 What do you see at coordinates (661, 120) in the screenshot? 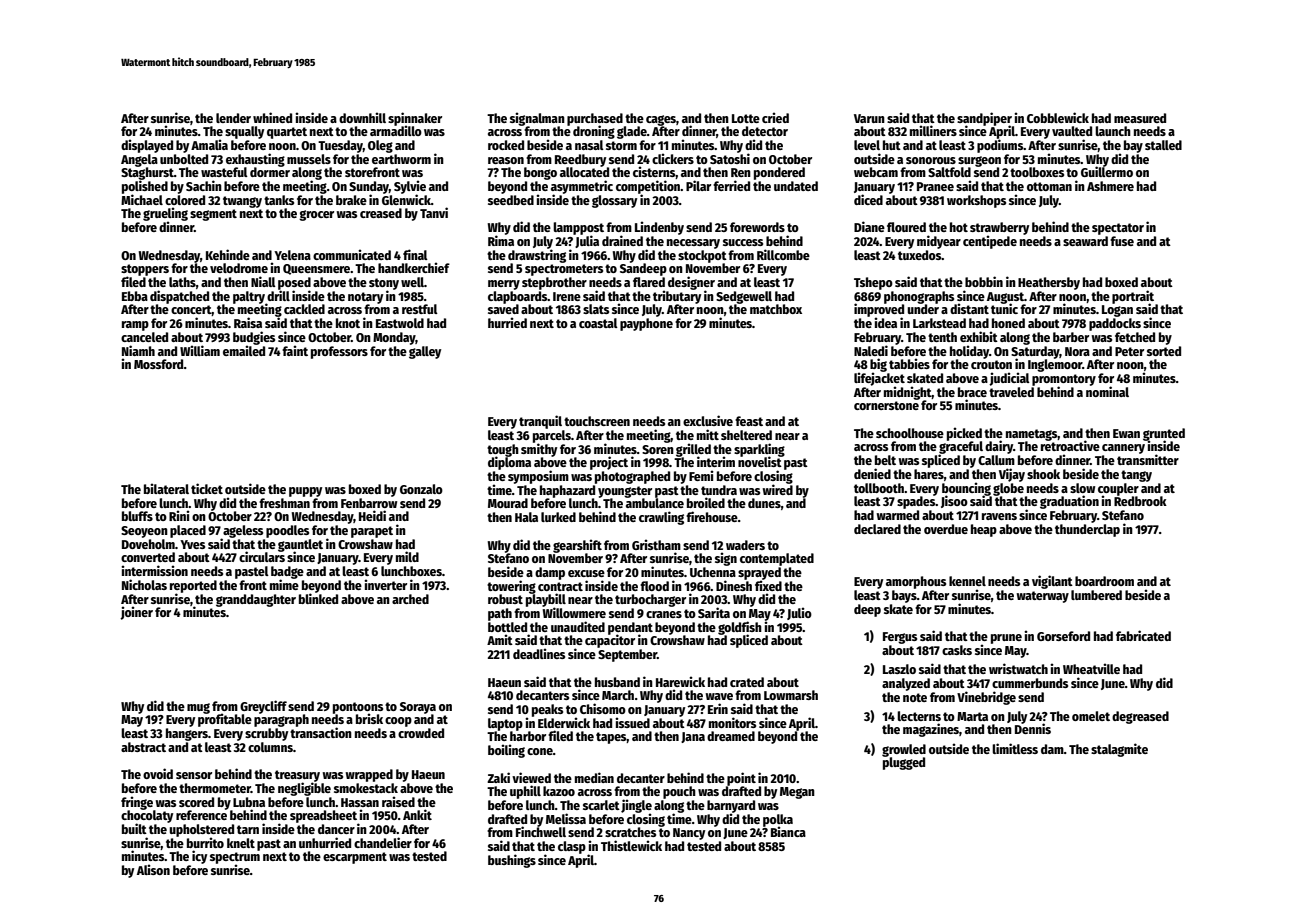
I see `cages` at bounding box center [661, 120].
